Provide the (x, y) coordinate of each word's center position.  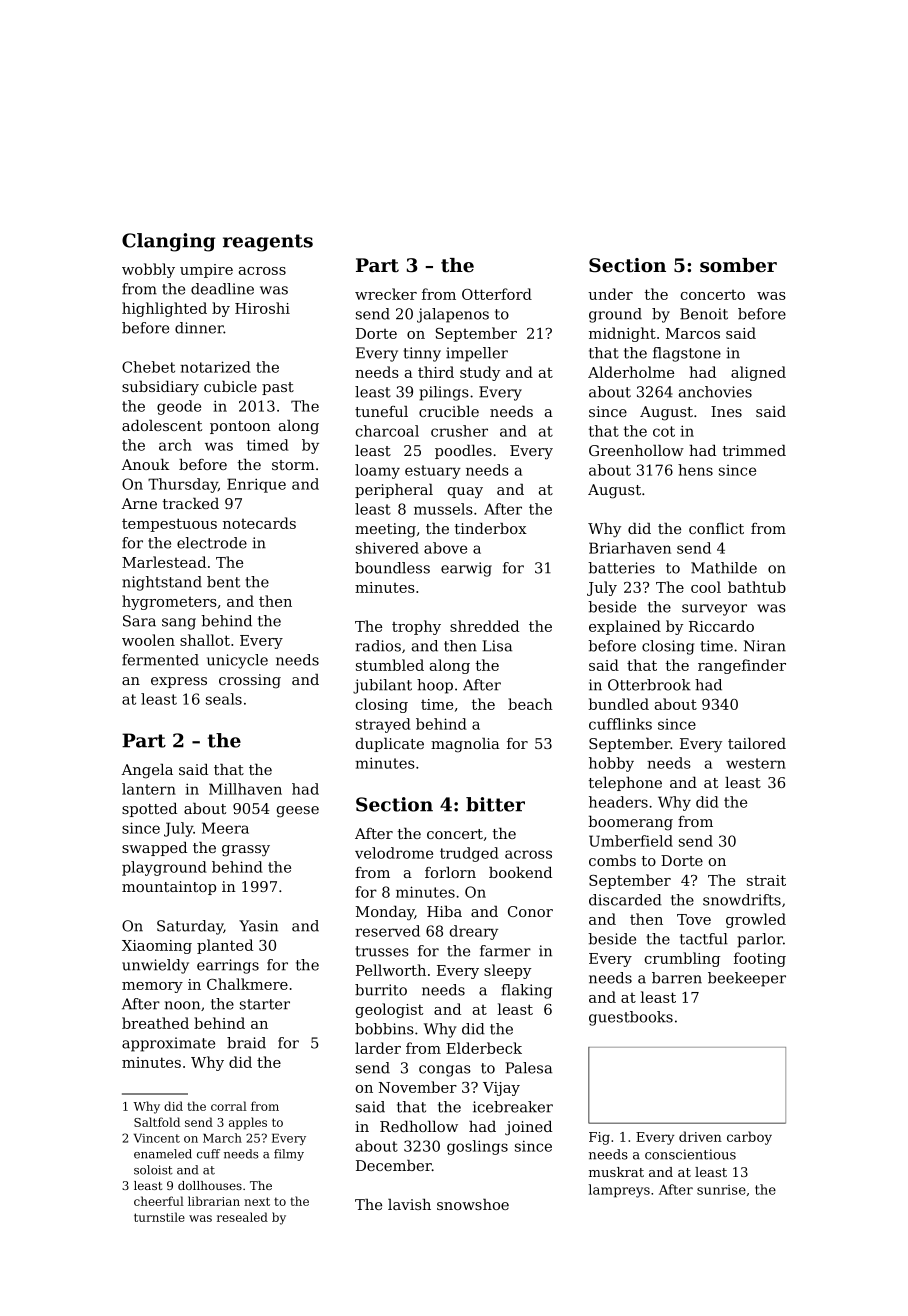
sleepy (507, 971)
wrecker (386, 294)
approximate (168, 1044)
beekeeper (747, 979)
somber (738, 265)
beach (530, 704)
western (756, 763)
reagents (268, 243)
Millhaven (245, 789)
